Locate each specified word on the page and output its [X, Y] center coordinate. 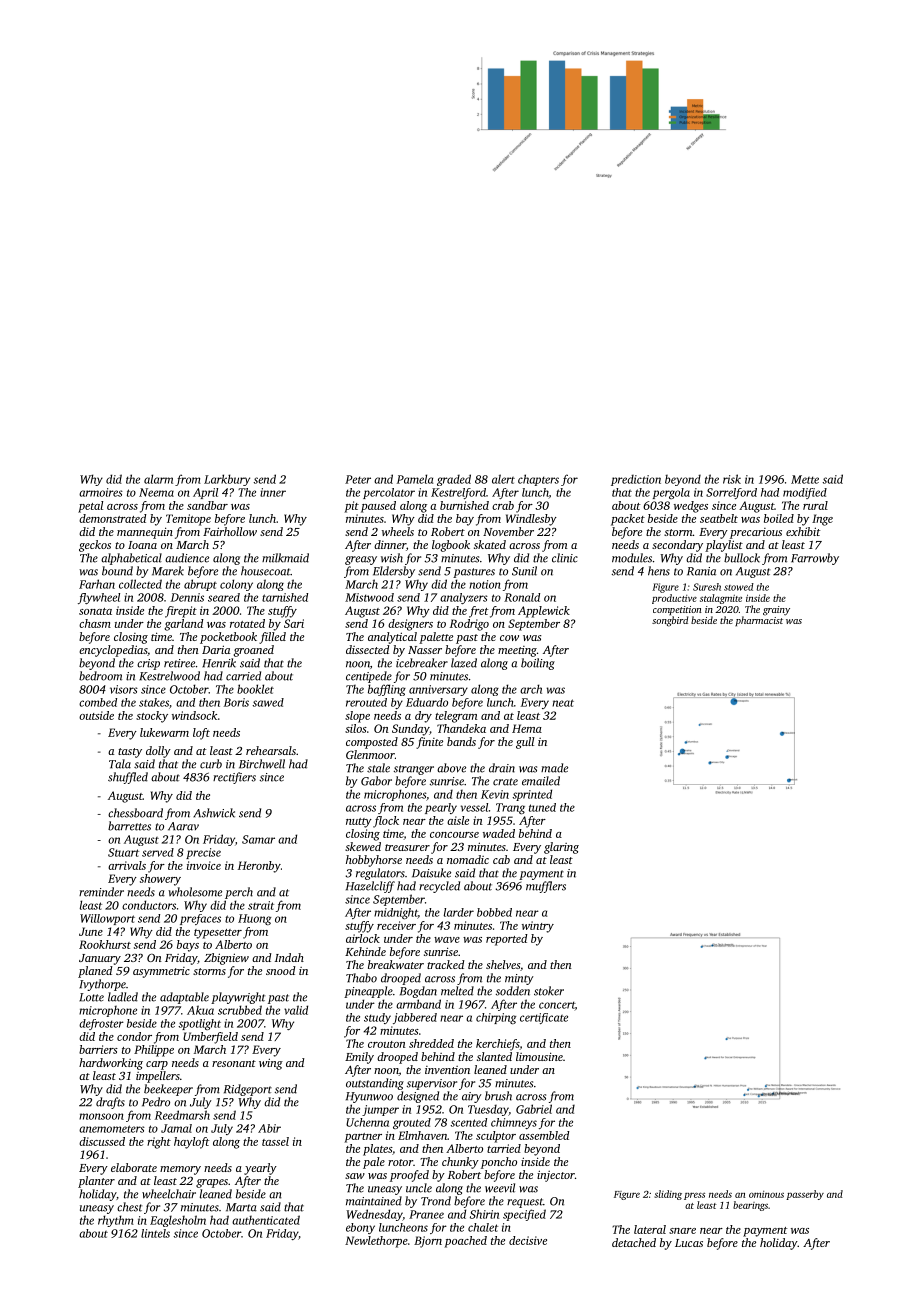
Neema [156, 492]
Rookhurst [105, 944]
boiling [538, 664]
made [554, 768]
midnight [396, 913]
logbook [451, 546]
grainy [776, 611]
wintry [538, 927]
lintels [155, 1233]
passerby [805, 1195]
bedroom [100, 676]
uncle [419, 1188]
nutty [359, 823]
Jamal [176, 1128]
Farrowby [815, 559]
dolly [158, 752]
